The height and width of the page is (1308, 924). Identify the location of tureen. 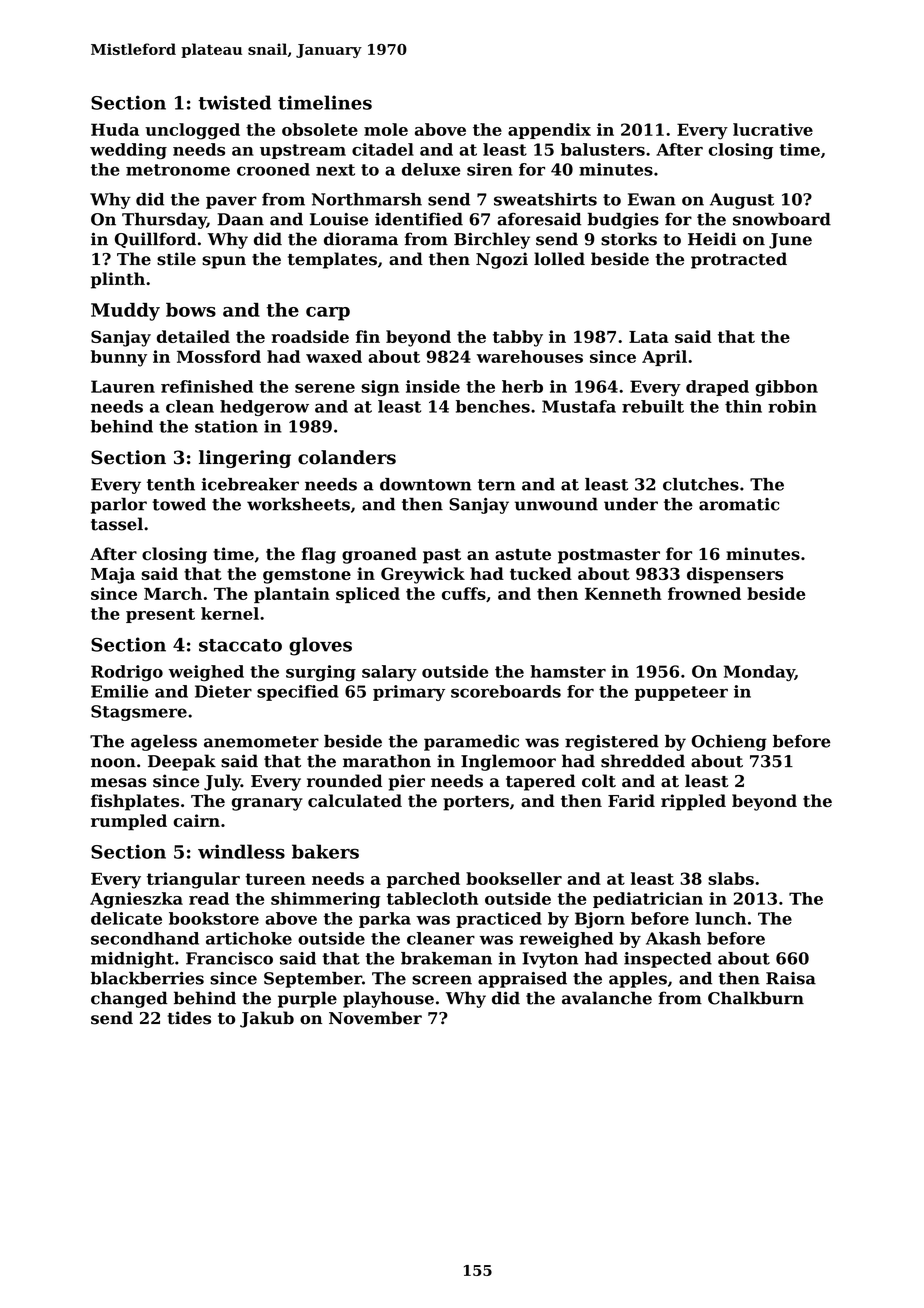
(275, 879).
